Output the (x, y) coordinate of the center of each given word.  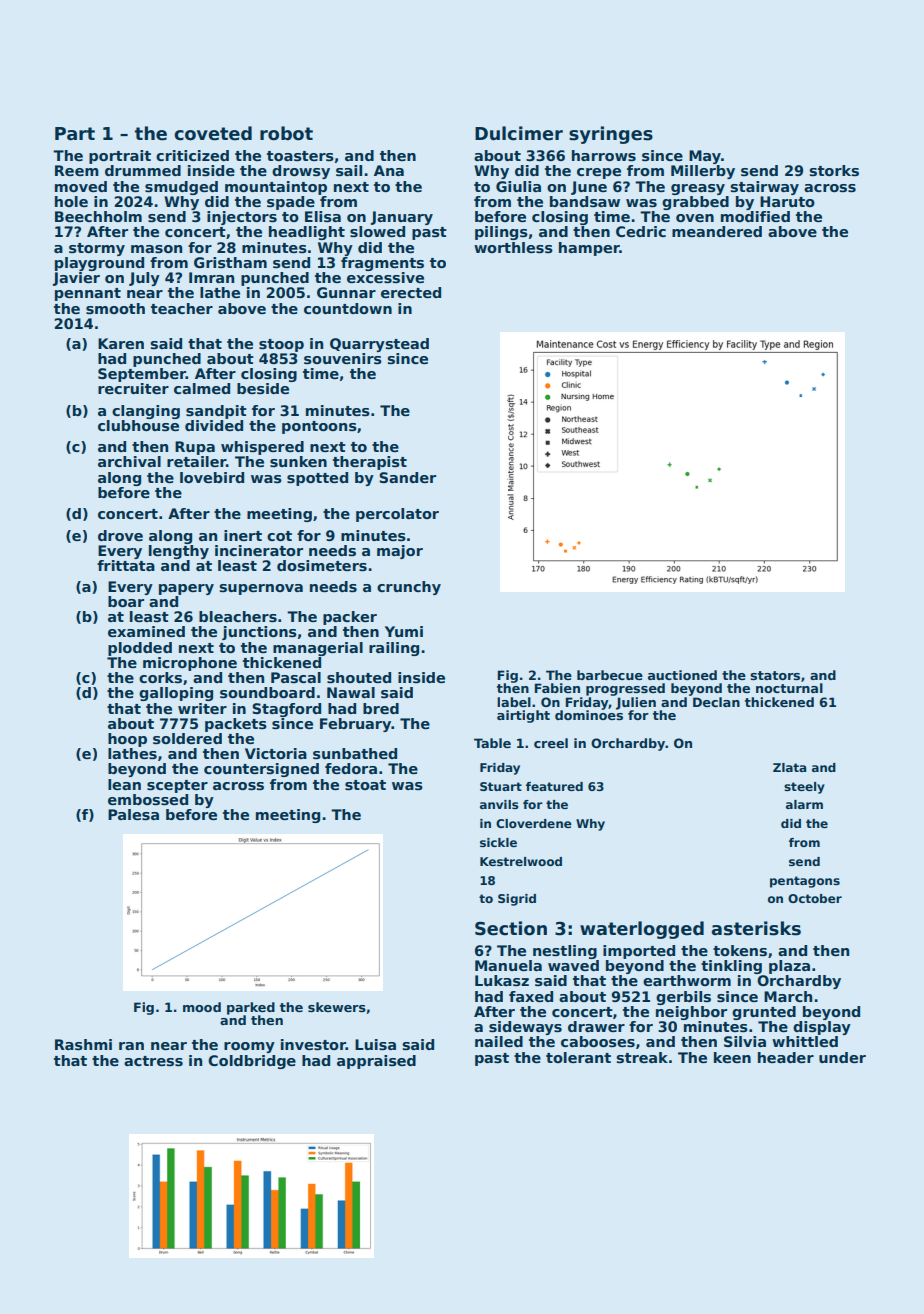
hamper (589, 249)
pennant (88, 294)
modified (755, 216)
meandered (717, 231)
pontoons (319, 427)
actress (153, 1061)
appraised (376, 1062)
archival (129, 461)
